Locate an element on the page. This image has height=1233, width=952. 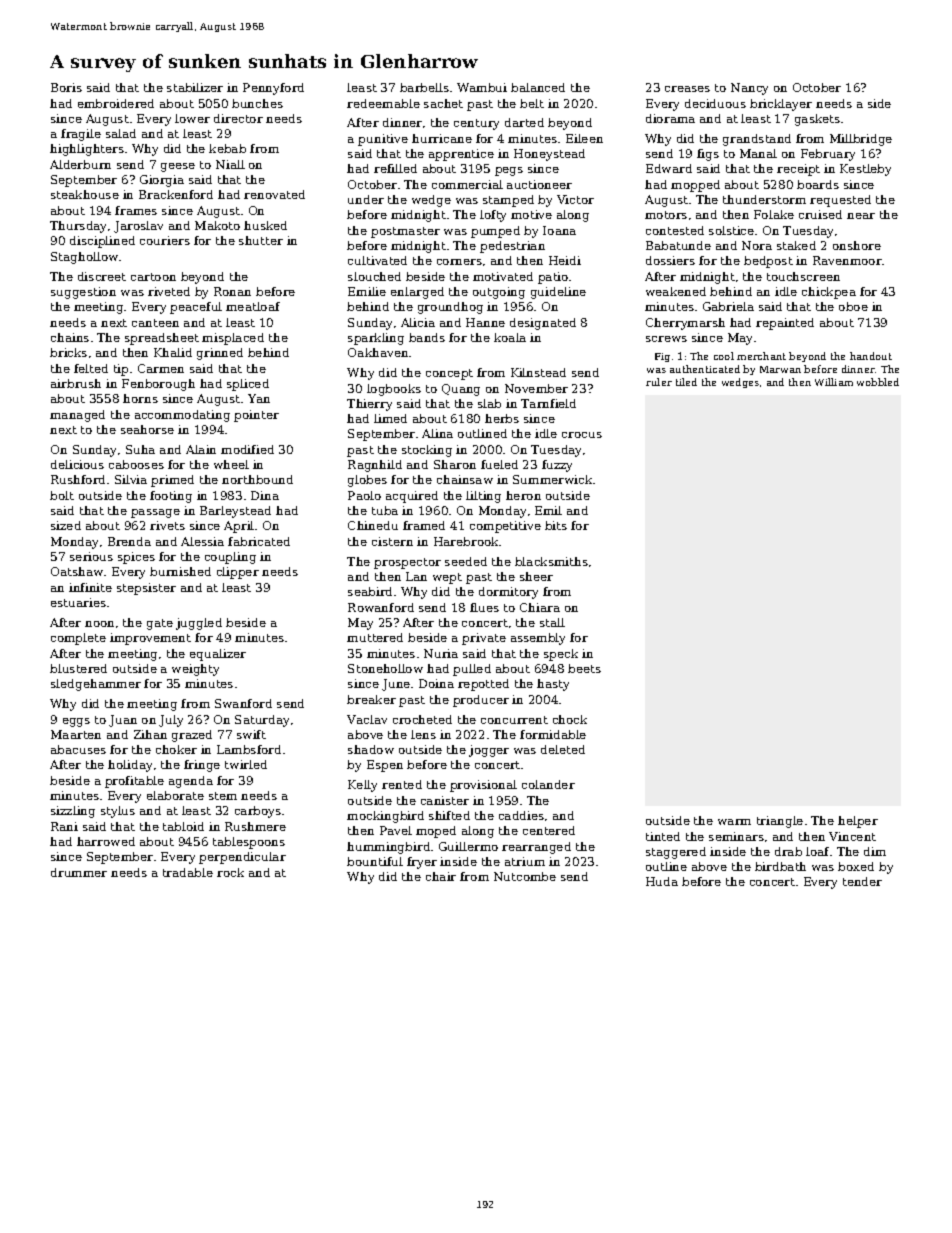
Boris is located at coordinates (66, 87).
